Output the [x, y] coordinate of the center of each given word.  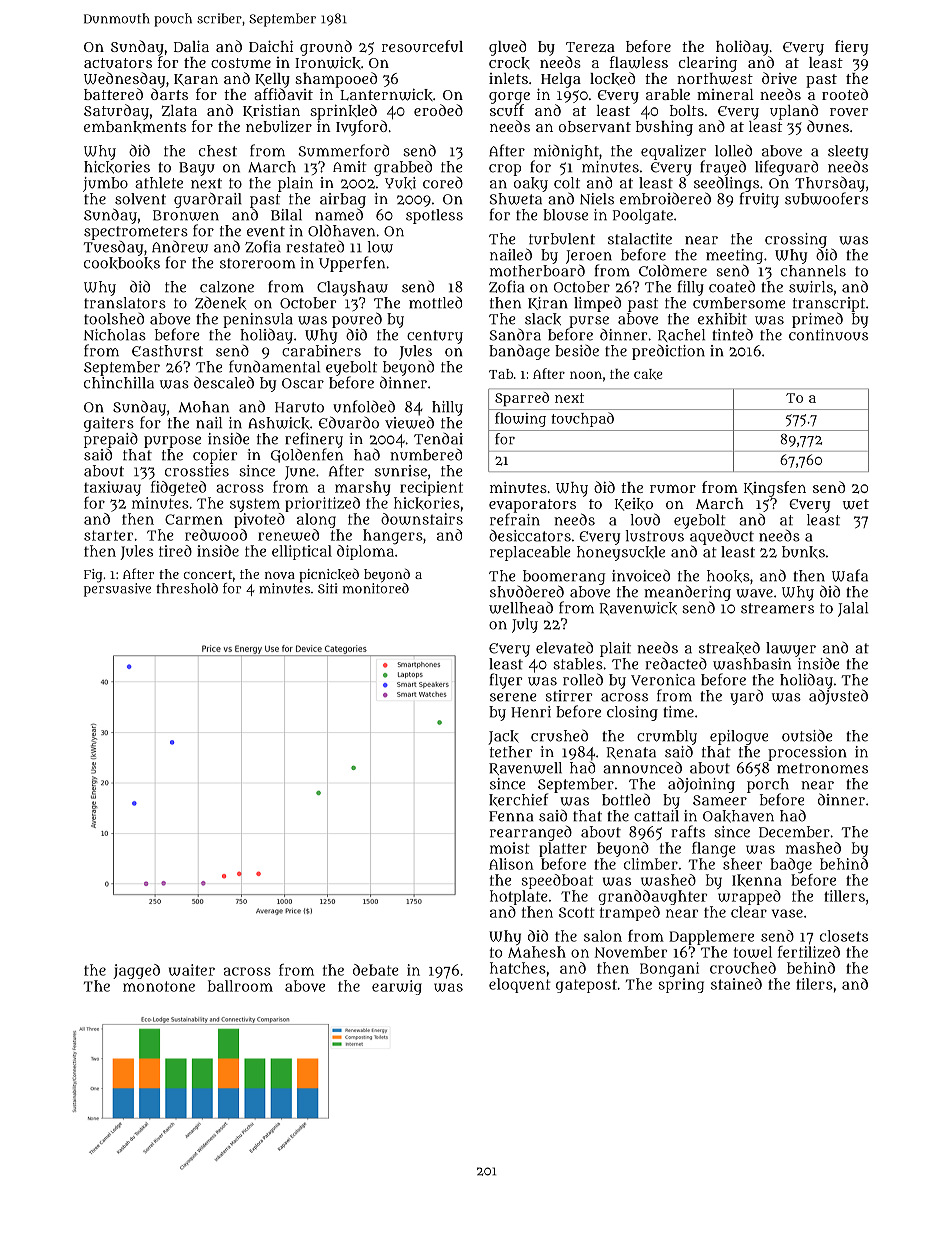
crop [505, 170]
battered [113, 94]
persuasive [117, 590]
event [266, 231]
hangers [393, 537]
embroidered [665, 198]
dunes [828, 126]
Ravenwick [638, 608]
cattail [656, 816]
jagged [136, 971]
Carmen [194, 519]
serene [513, 697]
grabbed [403, 168]
